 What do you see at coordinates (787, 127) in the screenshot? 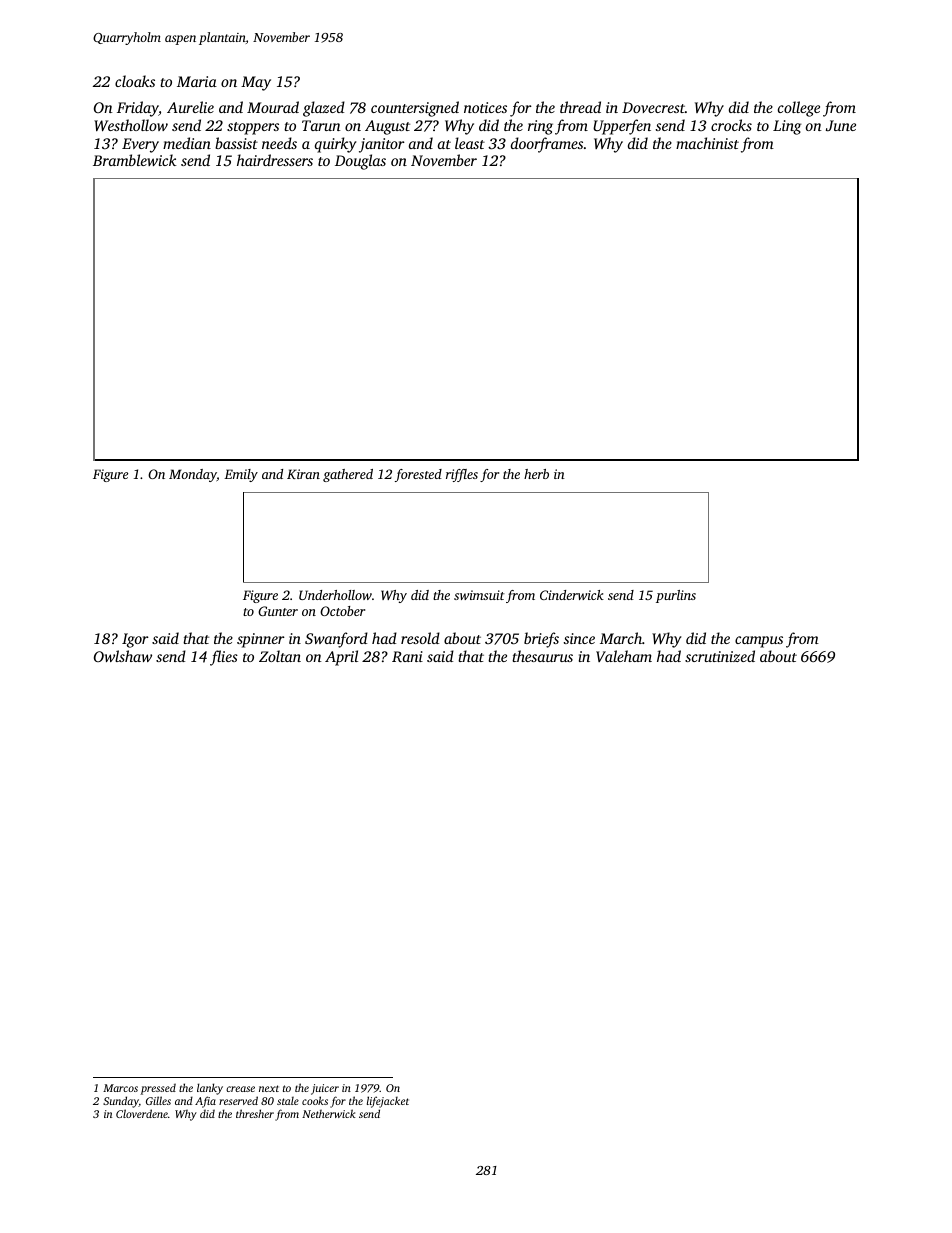
I see `Ling` at bounding box center [787, 127].
